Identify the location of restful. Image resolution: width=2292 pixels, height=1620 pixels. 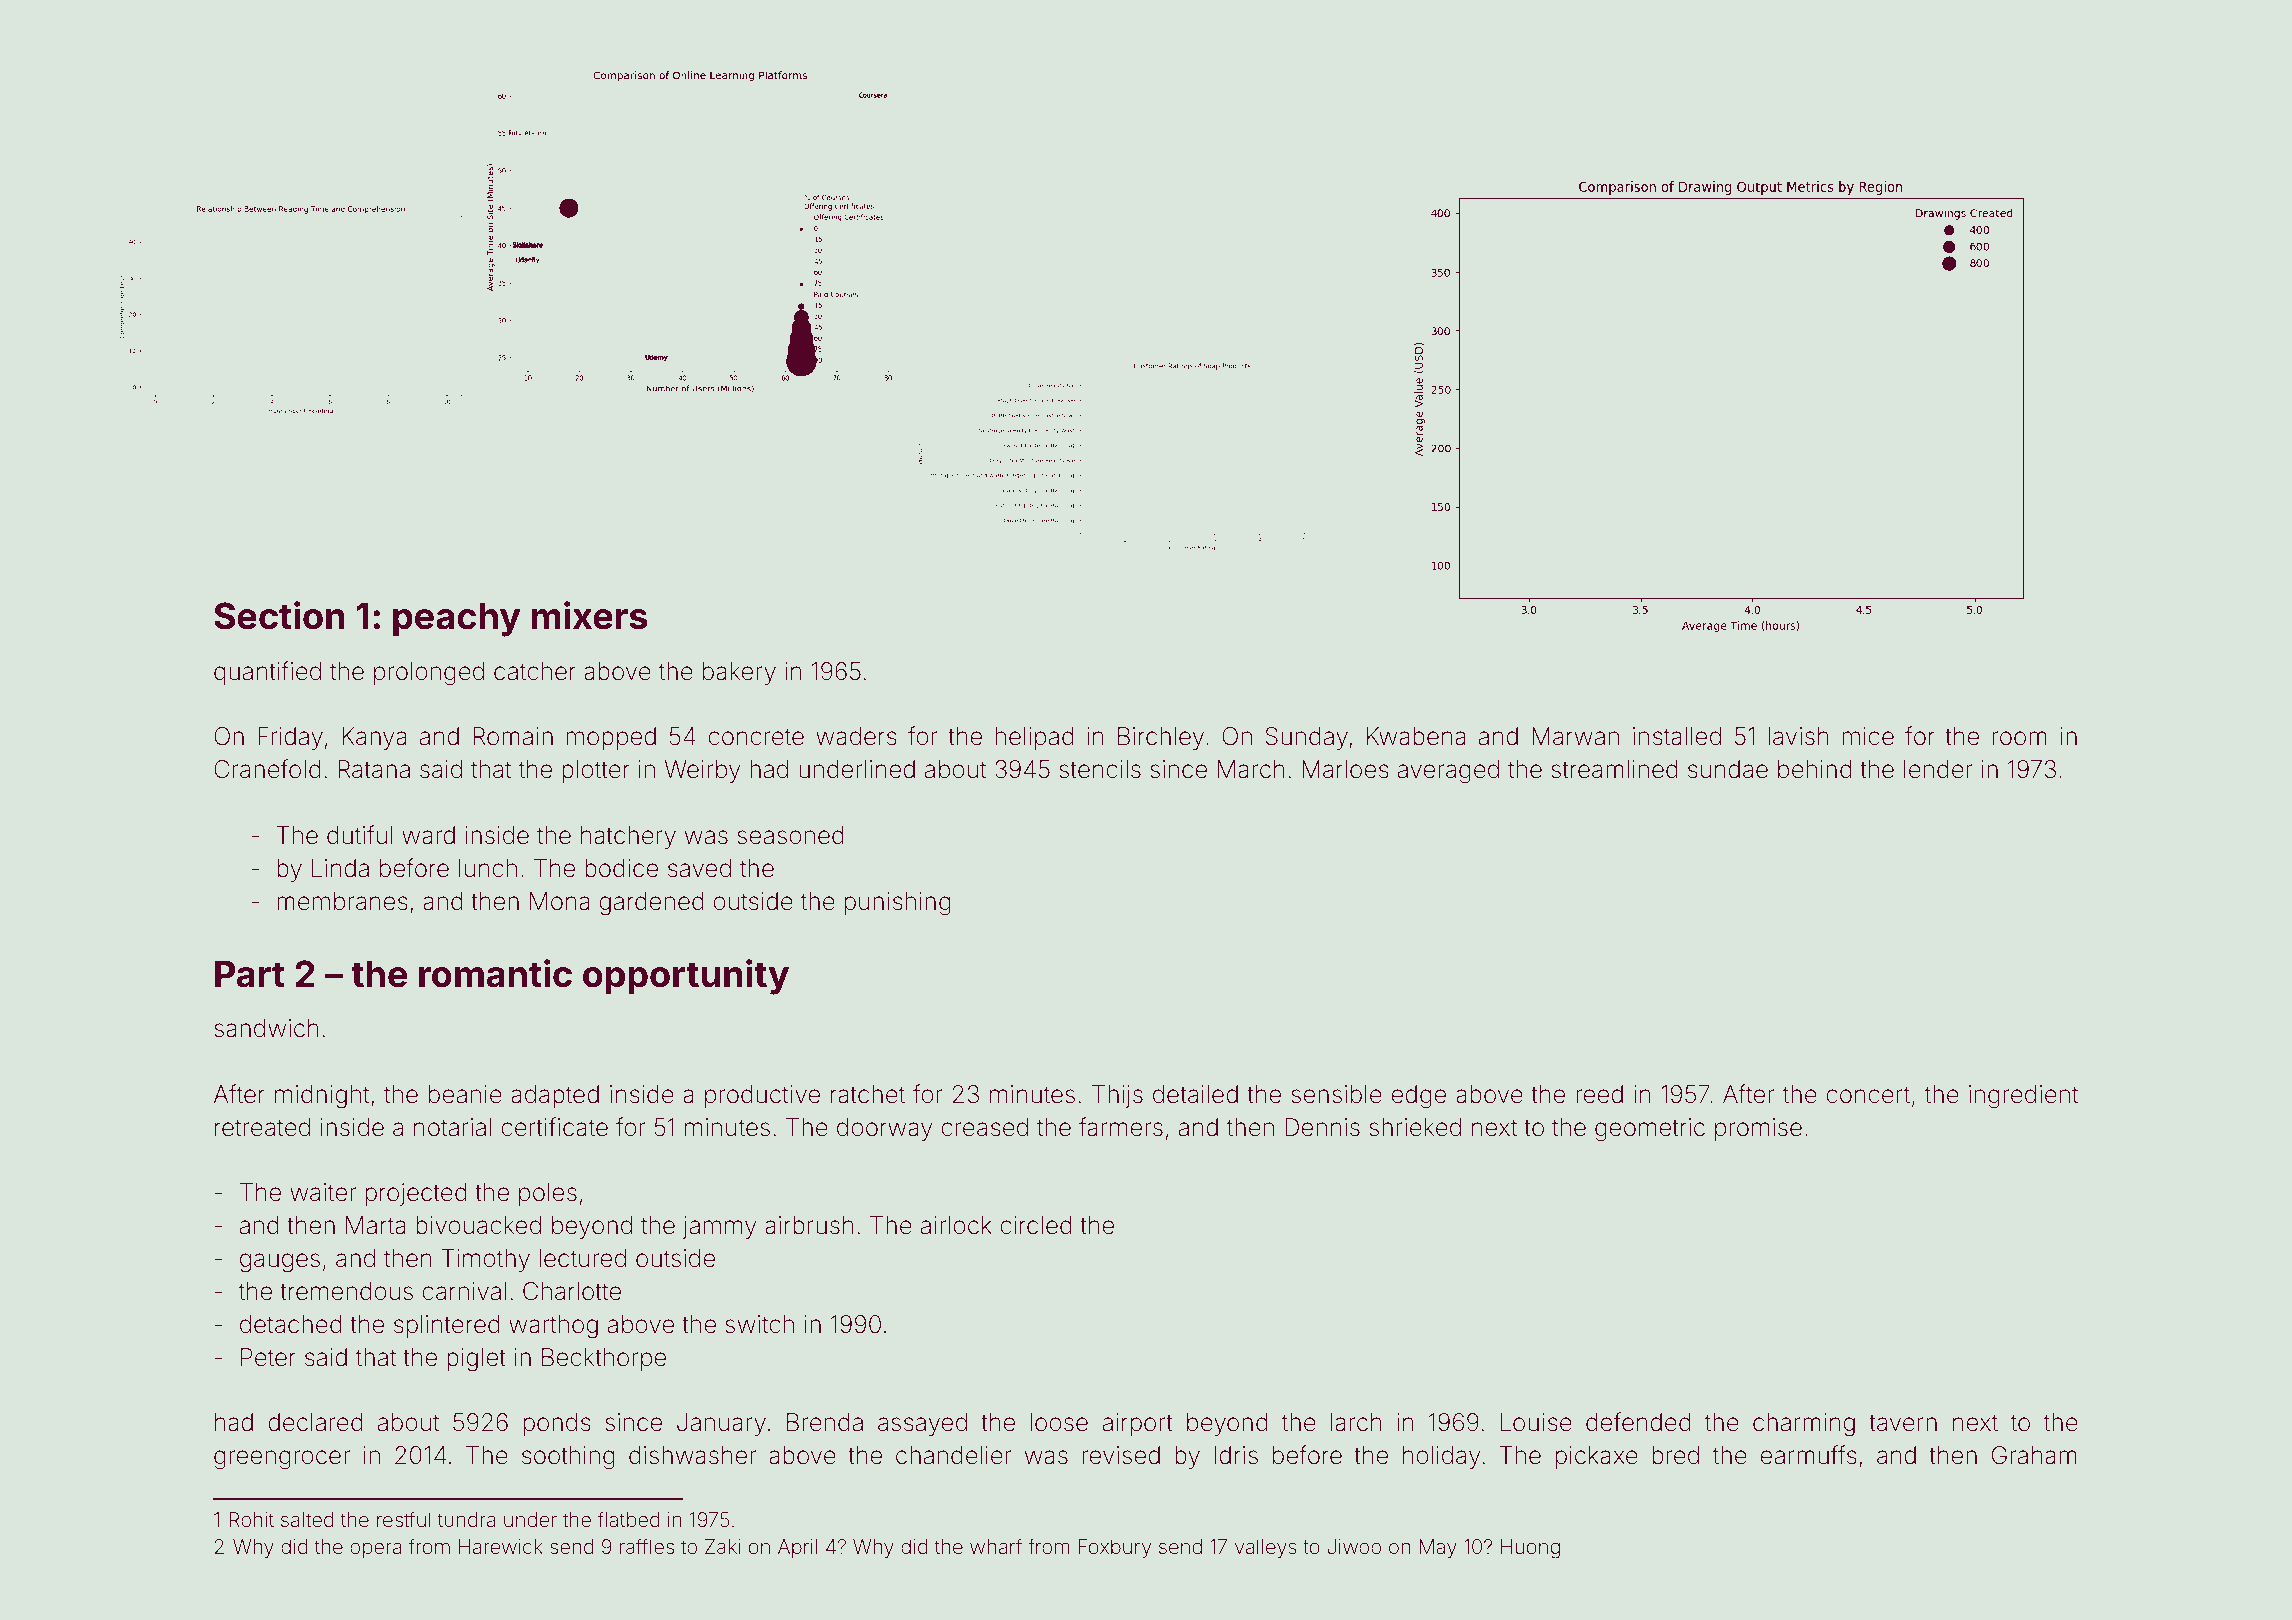
(404, 1519).
